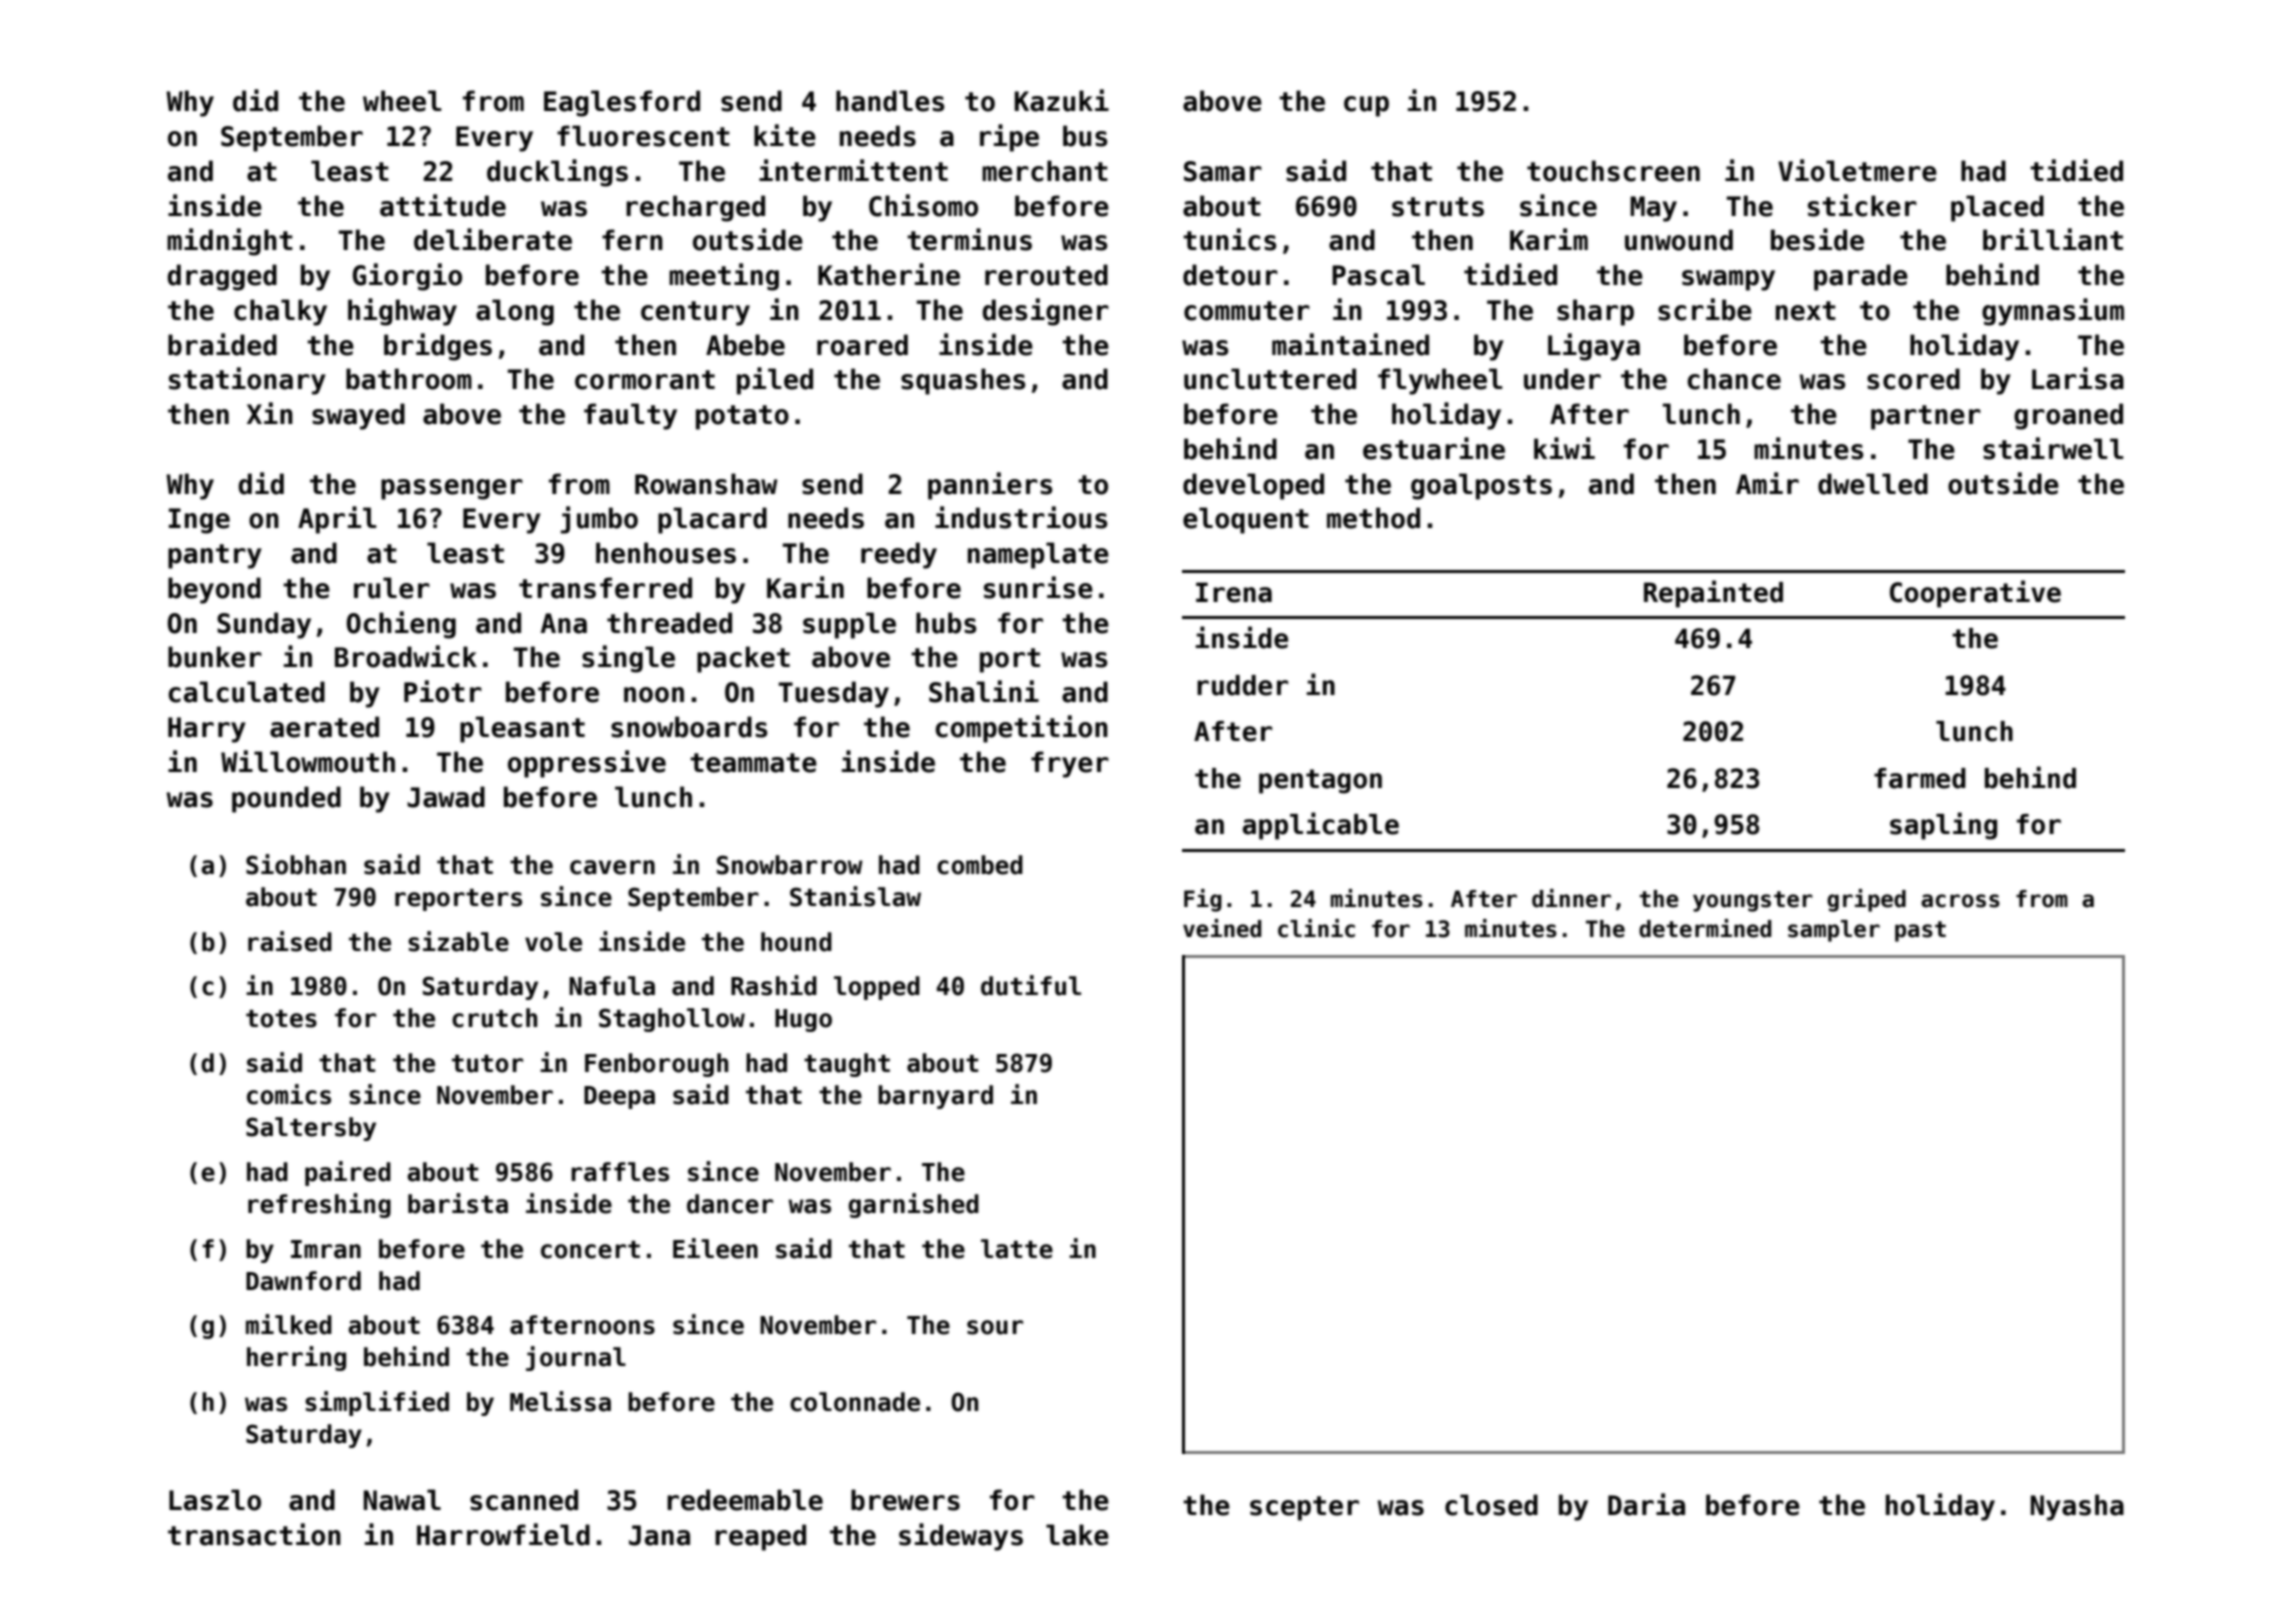 This screenshot has width=2292, height=1620. What do you see at coordinates (1857, 170) in the screenshot?
I see `Violetmere` at bounding box center [1857, 170].
